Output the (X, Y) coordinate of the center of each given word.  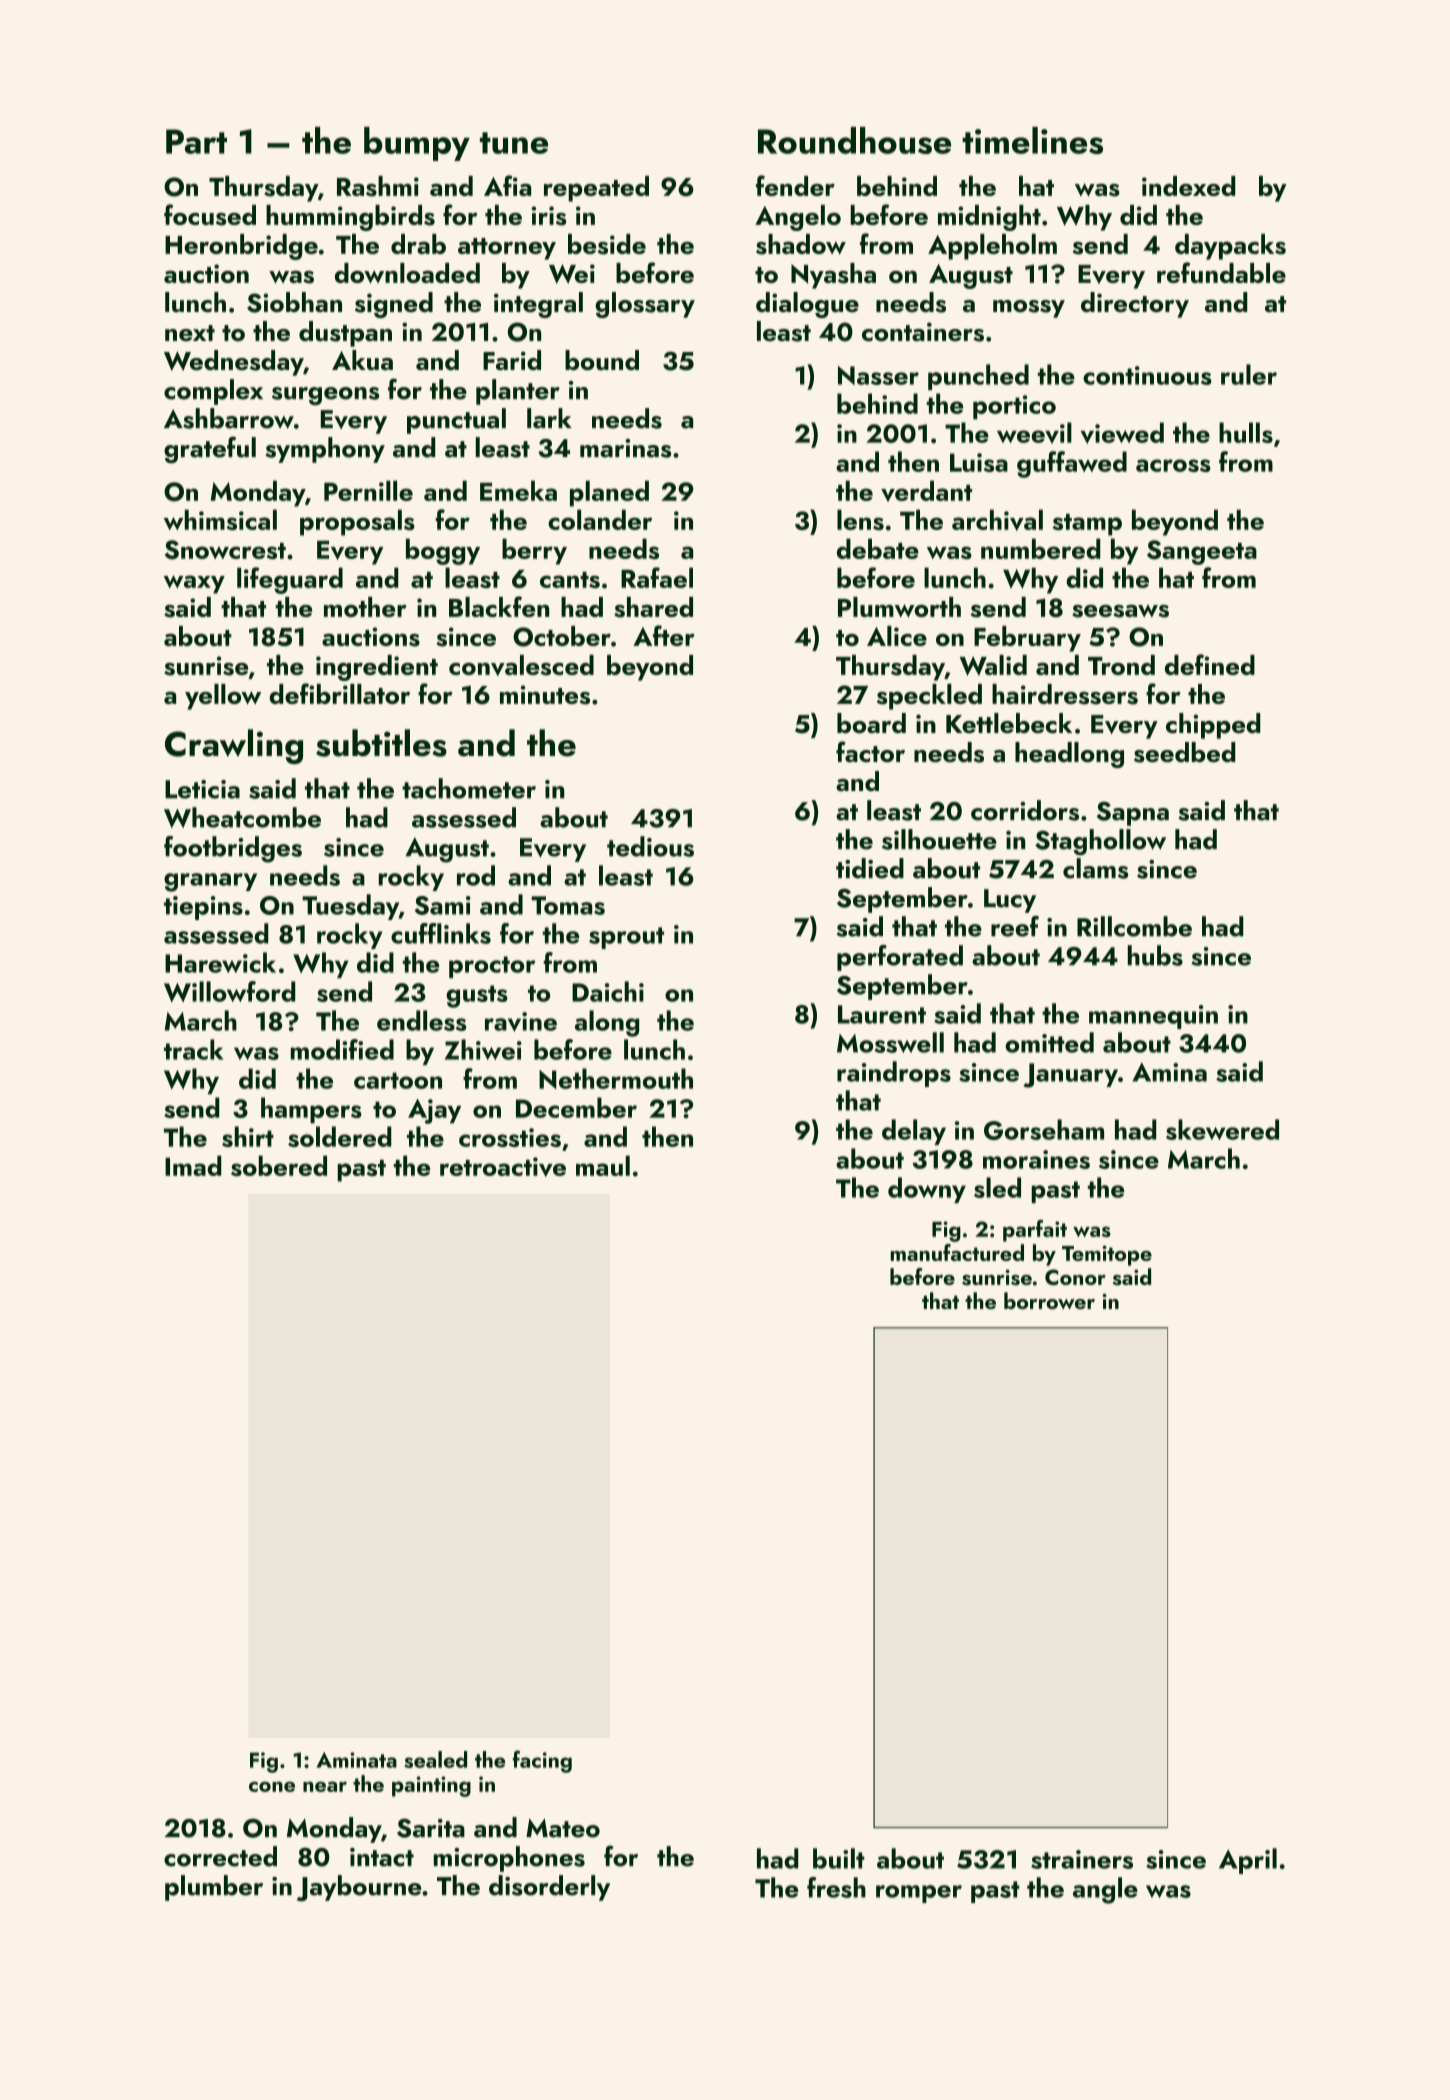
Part (196, 141)
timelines (1032, 140)
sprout (626, 938)
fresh (836, 1887)
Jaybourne (359, 1888)
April (1248, 1861)
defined (1210, 664)
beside (607, 244)
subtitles (381, 743)
